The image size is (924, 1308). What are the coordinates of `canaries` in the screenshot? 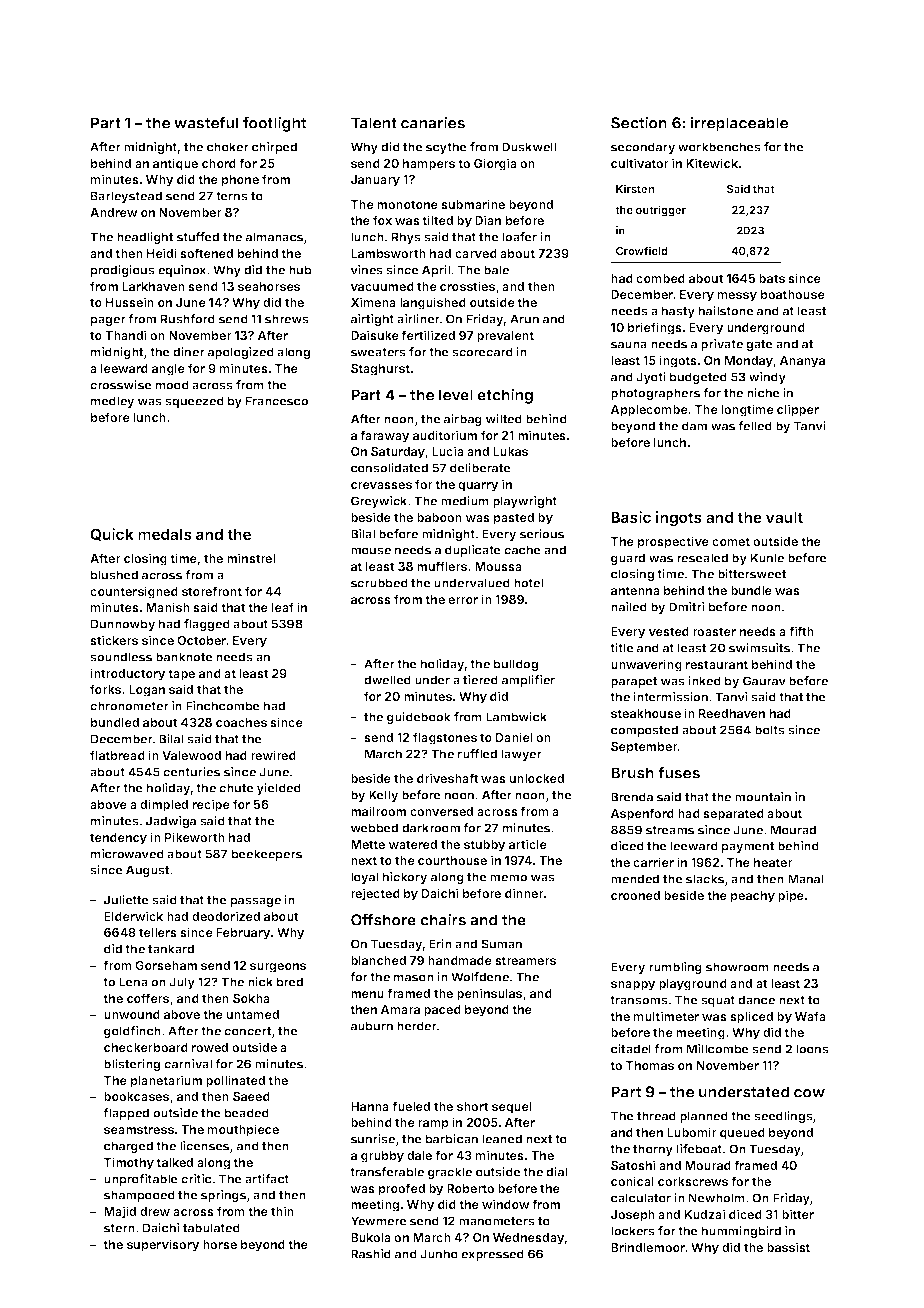 It's located at (433, 122).
